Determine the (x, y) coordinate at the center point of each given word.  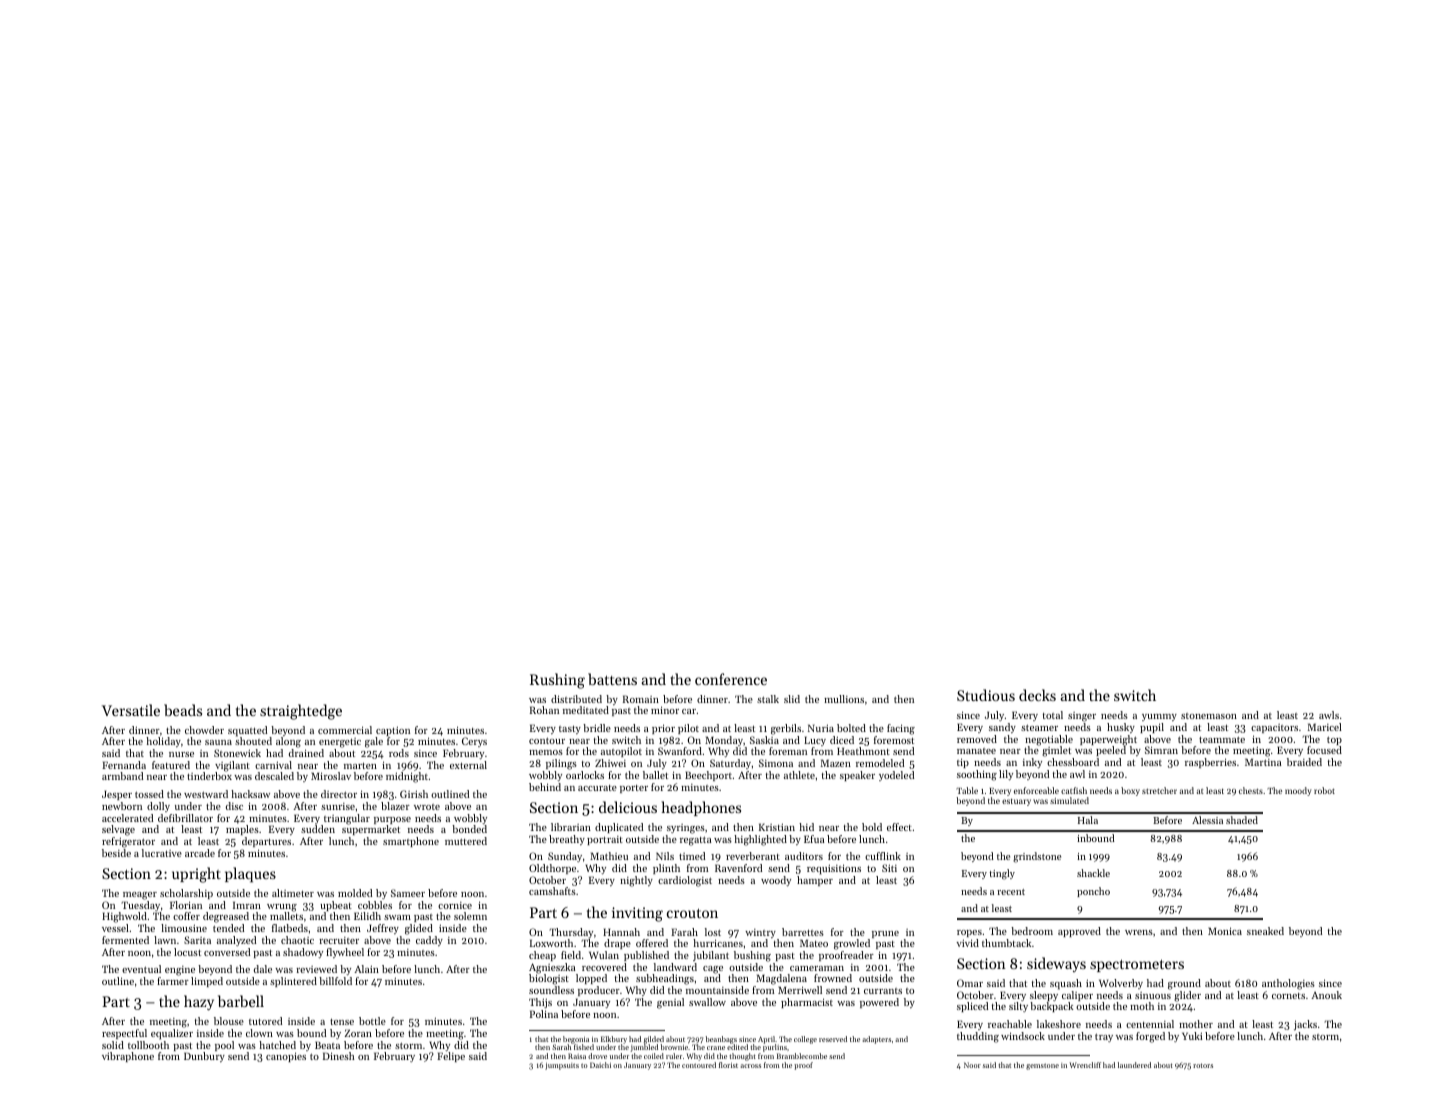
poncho (1093, 892)
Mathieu (609, 856)
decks (1037, 695)
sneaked (1265, 931)
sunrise (338, 806)
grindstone (1037, 857)
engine (180, 971)
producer (599, 991)
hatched (277, 1045)
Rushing (557, 681)
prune (885, 934)
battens (612, 679)
